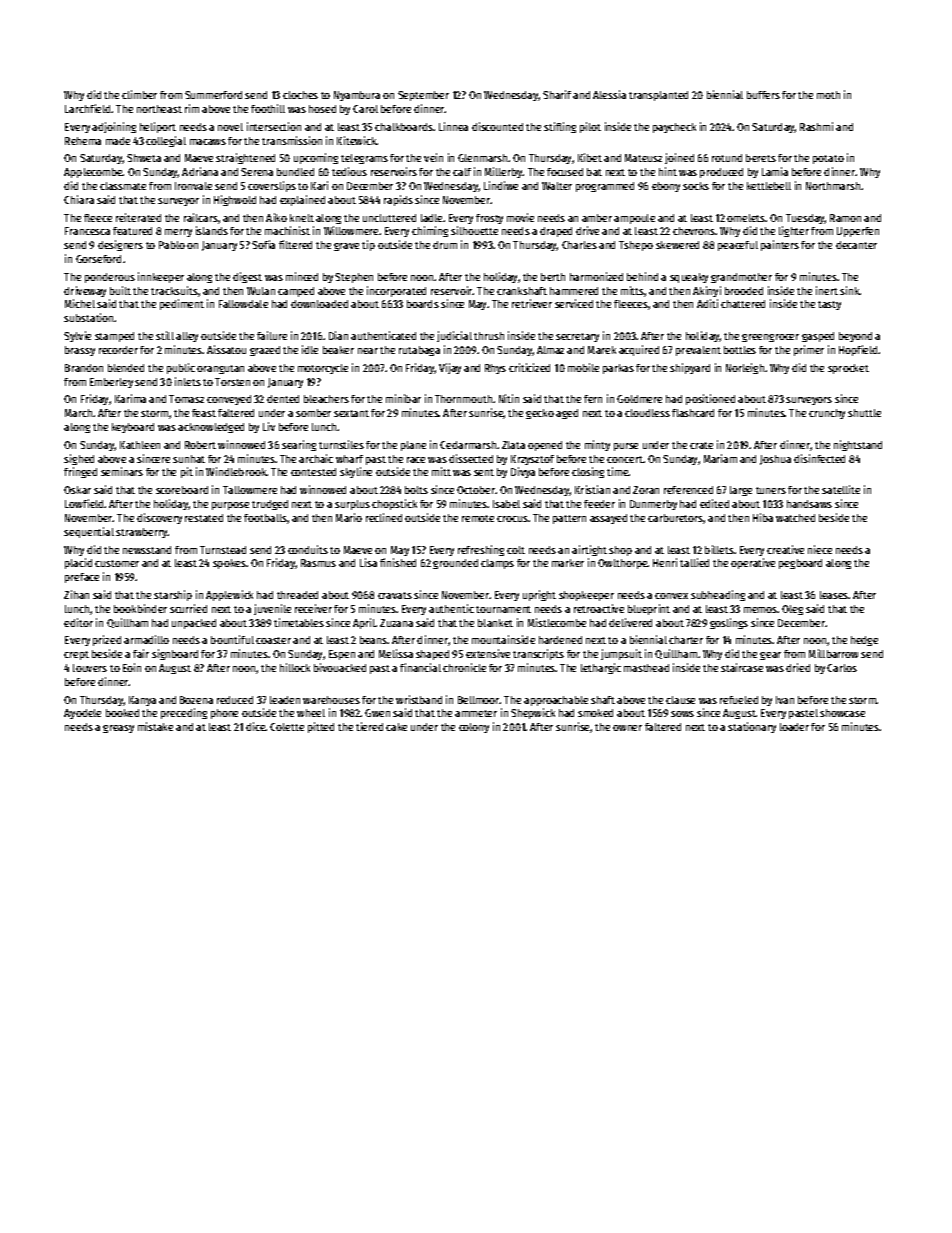 The height and width of the image is (1233, 952). What do you see at coordinates (827, 414) in the image?
I see `crunchy` at bounding box center [827, 414].
